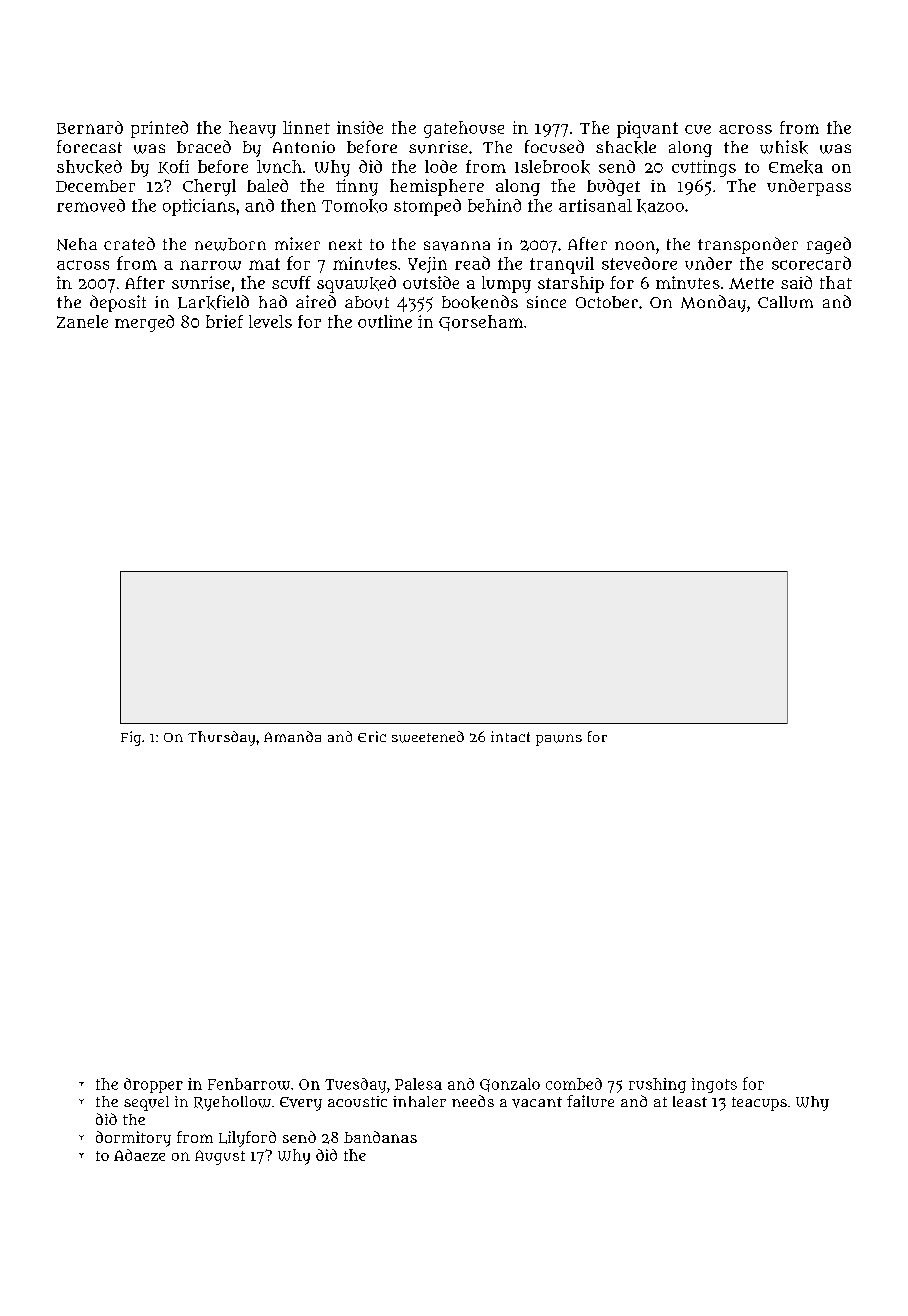  What do you see at coordinates (759, 1104) in the screenshot?
I see `teacups` at bounding box center [759, 1104].
